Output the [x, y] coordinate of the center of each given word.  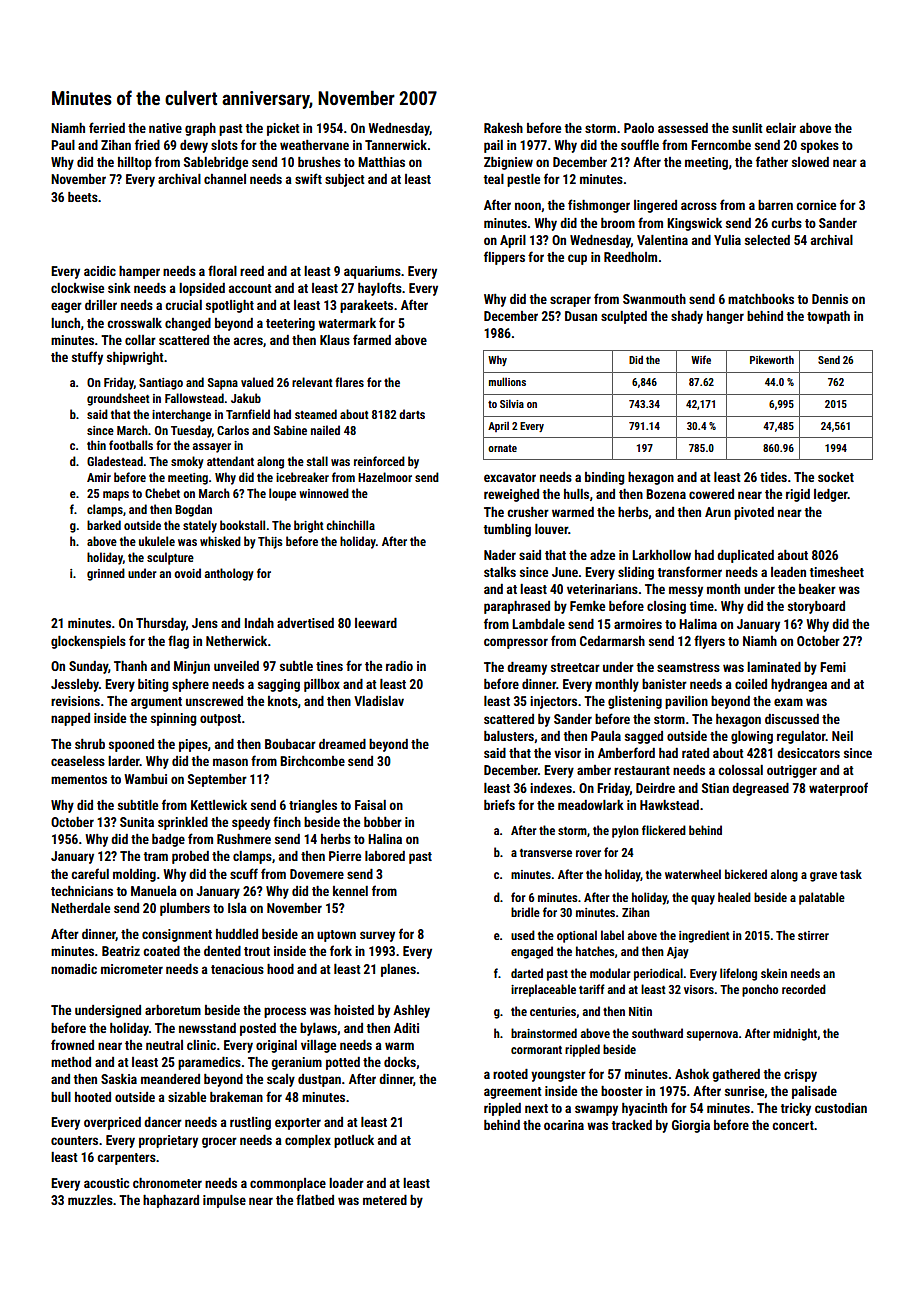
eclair [781, 128]
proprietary [168, 1141]
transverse [546, 853]
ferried [107, 127]
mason [230, 762]
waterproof [838, 789]
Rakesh [503, 128]
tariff [592, 989]
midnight [795, 1034]
